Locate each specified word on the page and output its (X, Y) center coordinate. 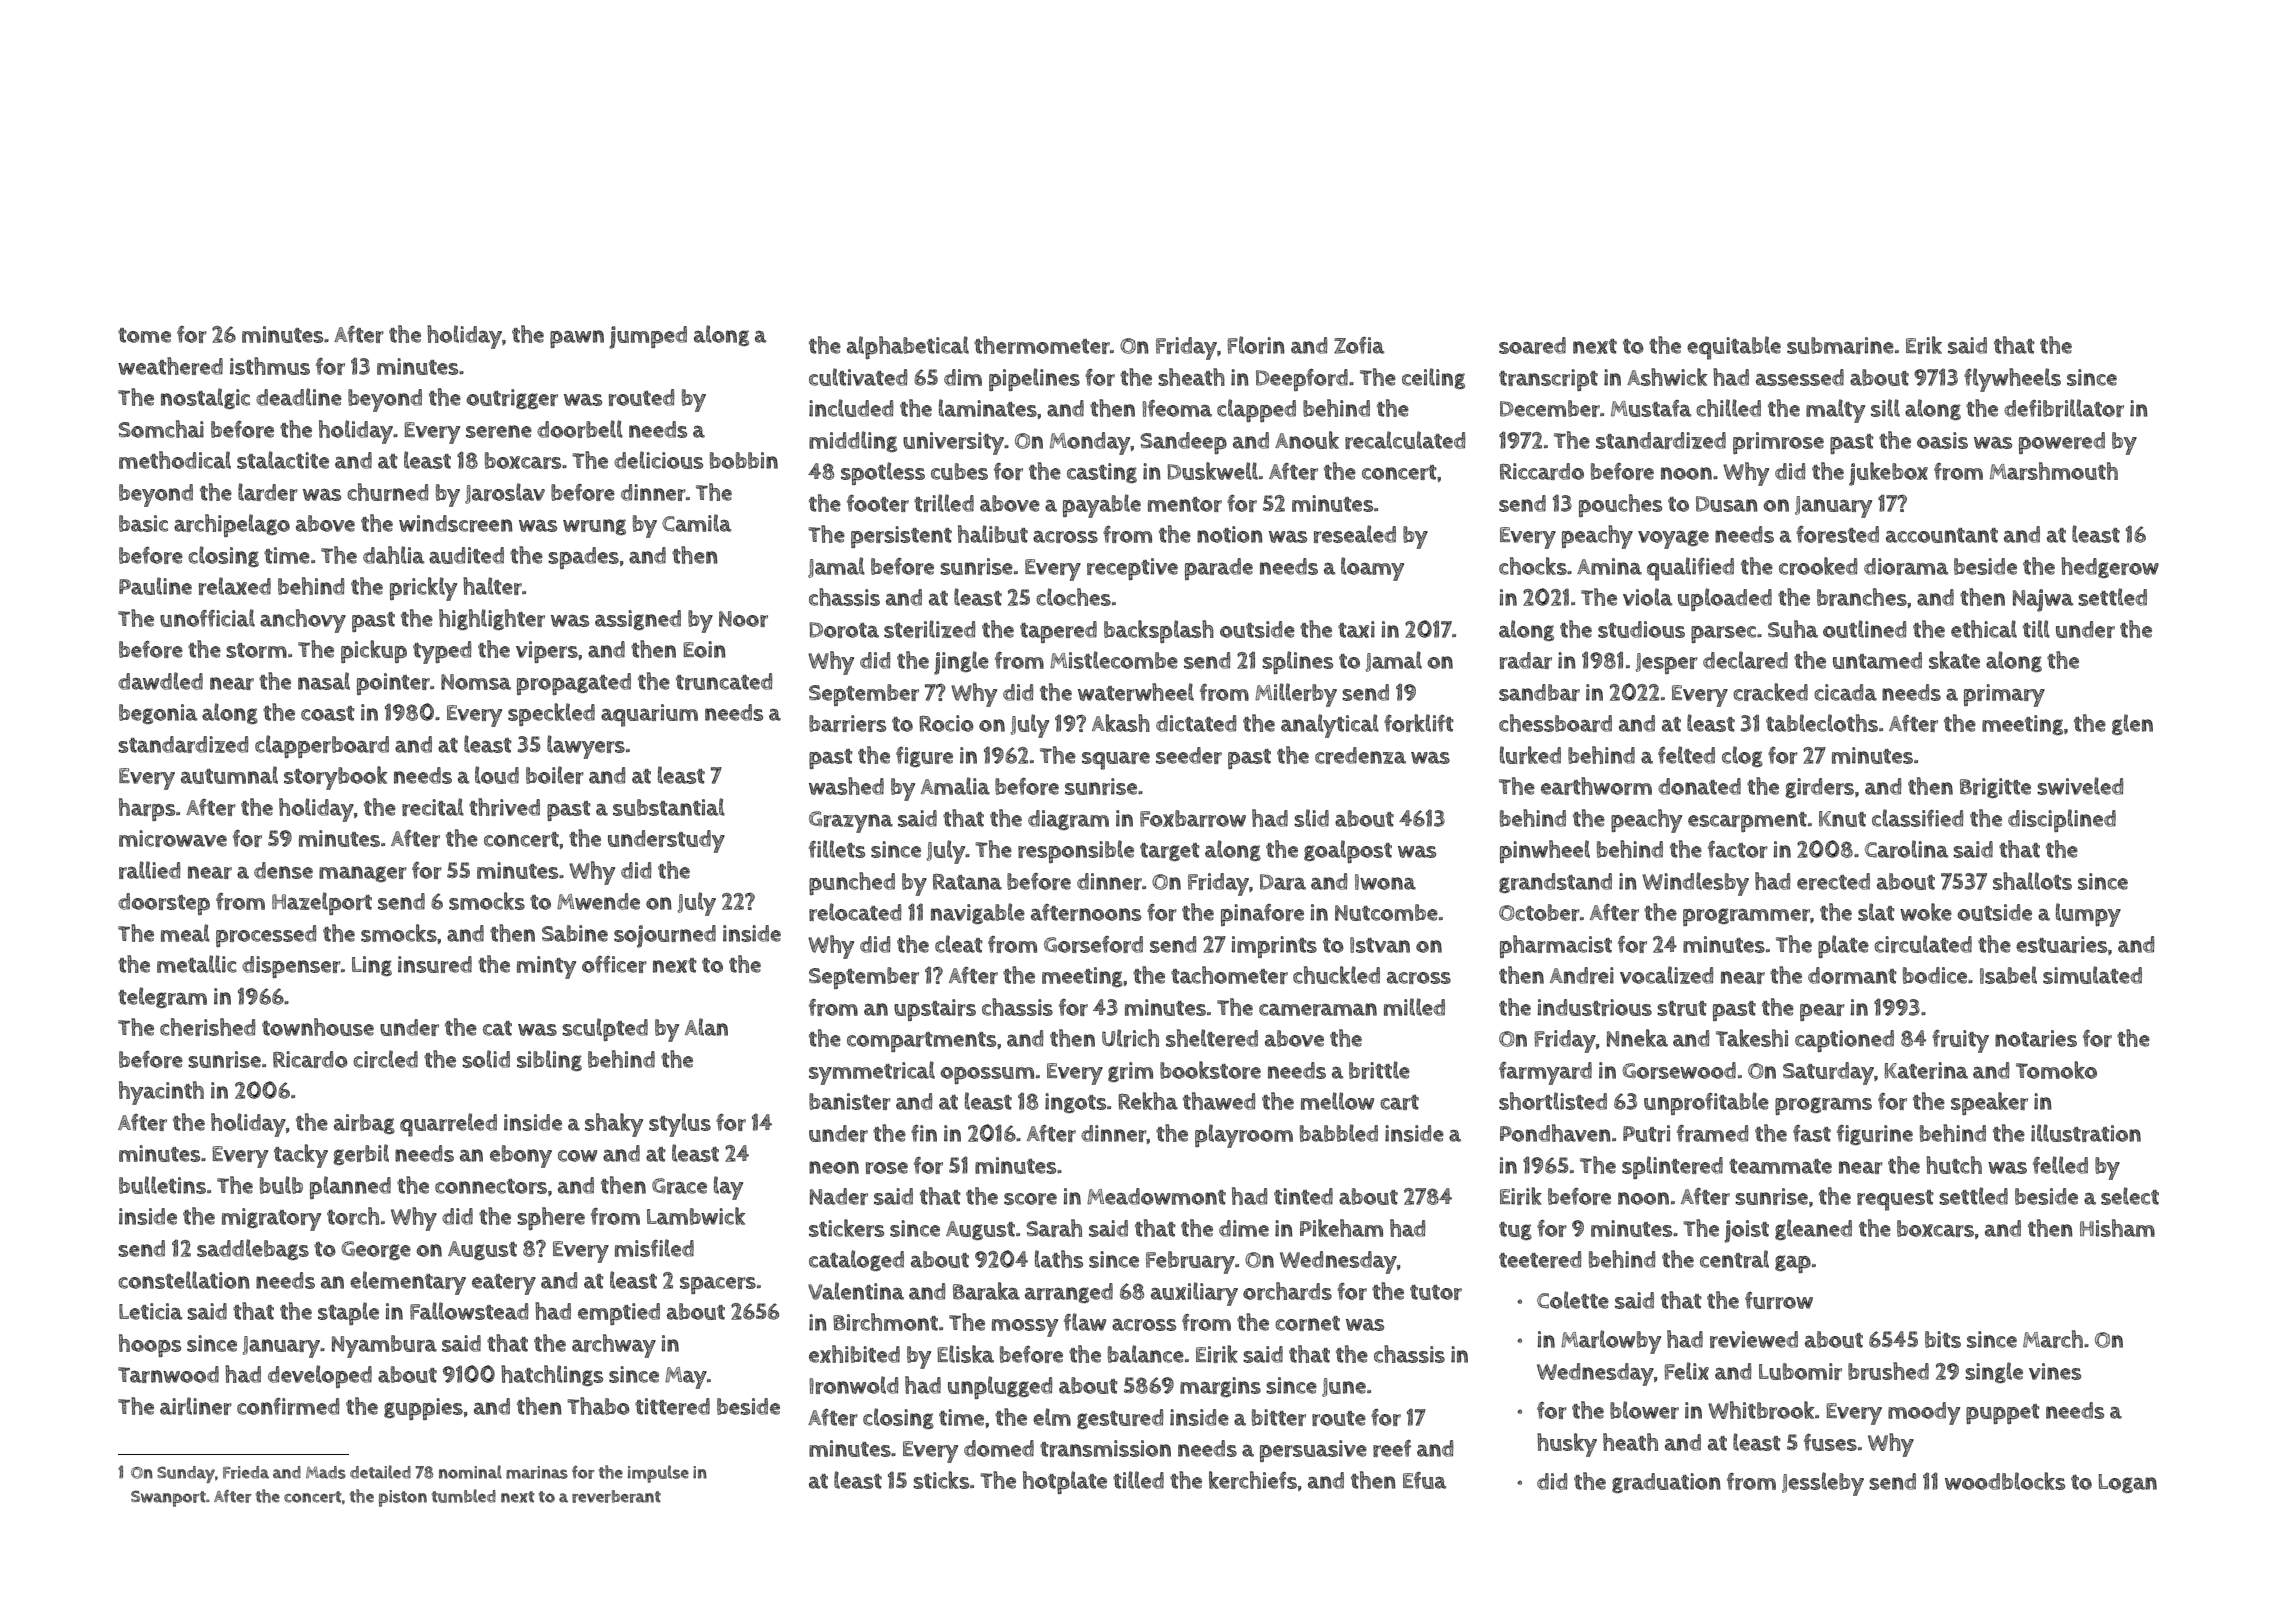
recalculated (1405, 440)
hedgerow (2110, 567)
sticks (941, 1480)
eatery (504, 1284)
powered (2062, 443)
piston (403, 1498)
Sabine (575, 933)
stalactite (283, 460)
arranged (1069, 1293)
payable (1102, 506)
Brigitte (1995, 788)
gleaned (1813, 1229)
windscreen (456, 523)
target (1170, 852)
